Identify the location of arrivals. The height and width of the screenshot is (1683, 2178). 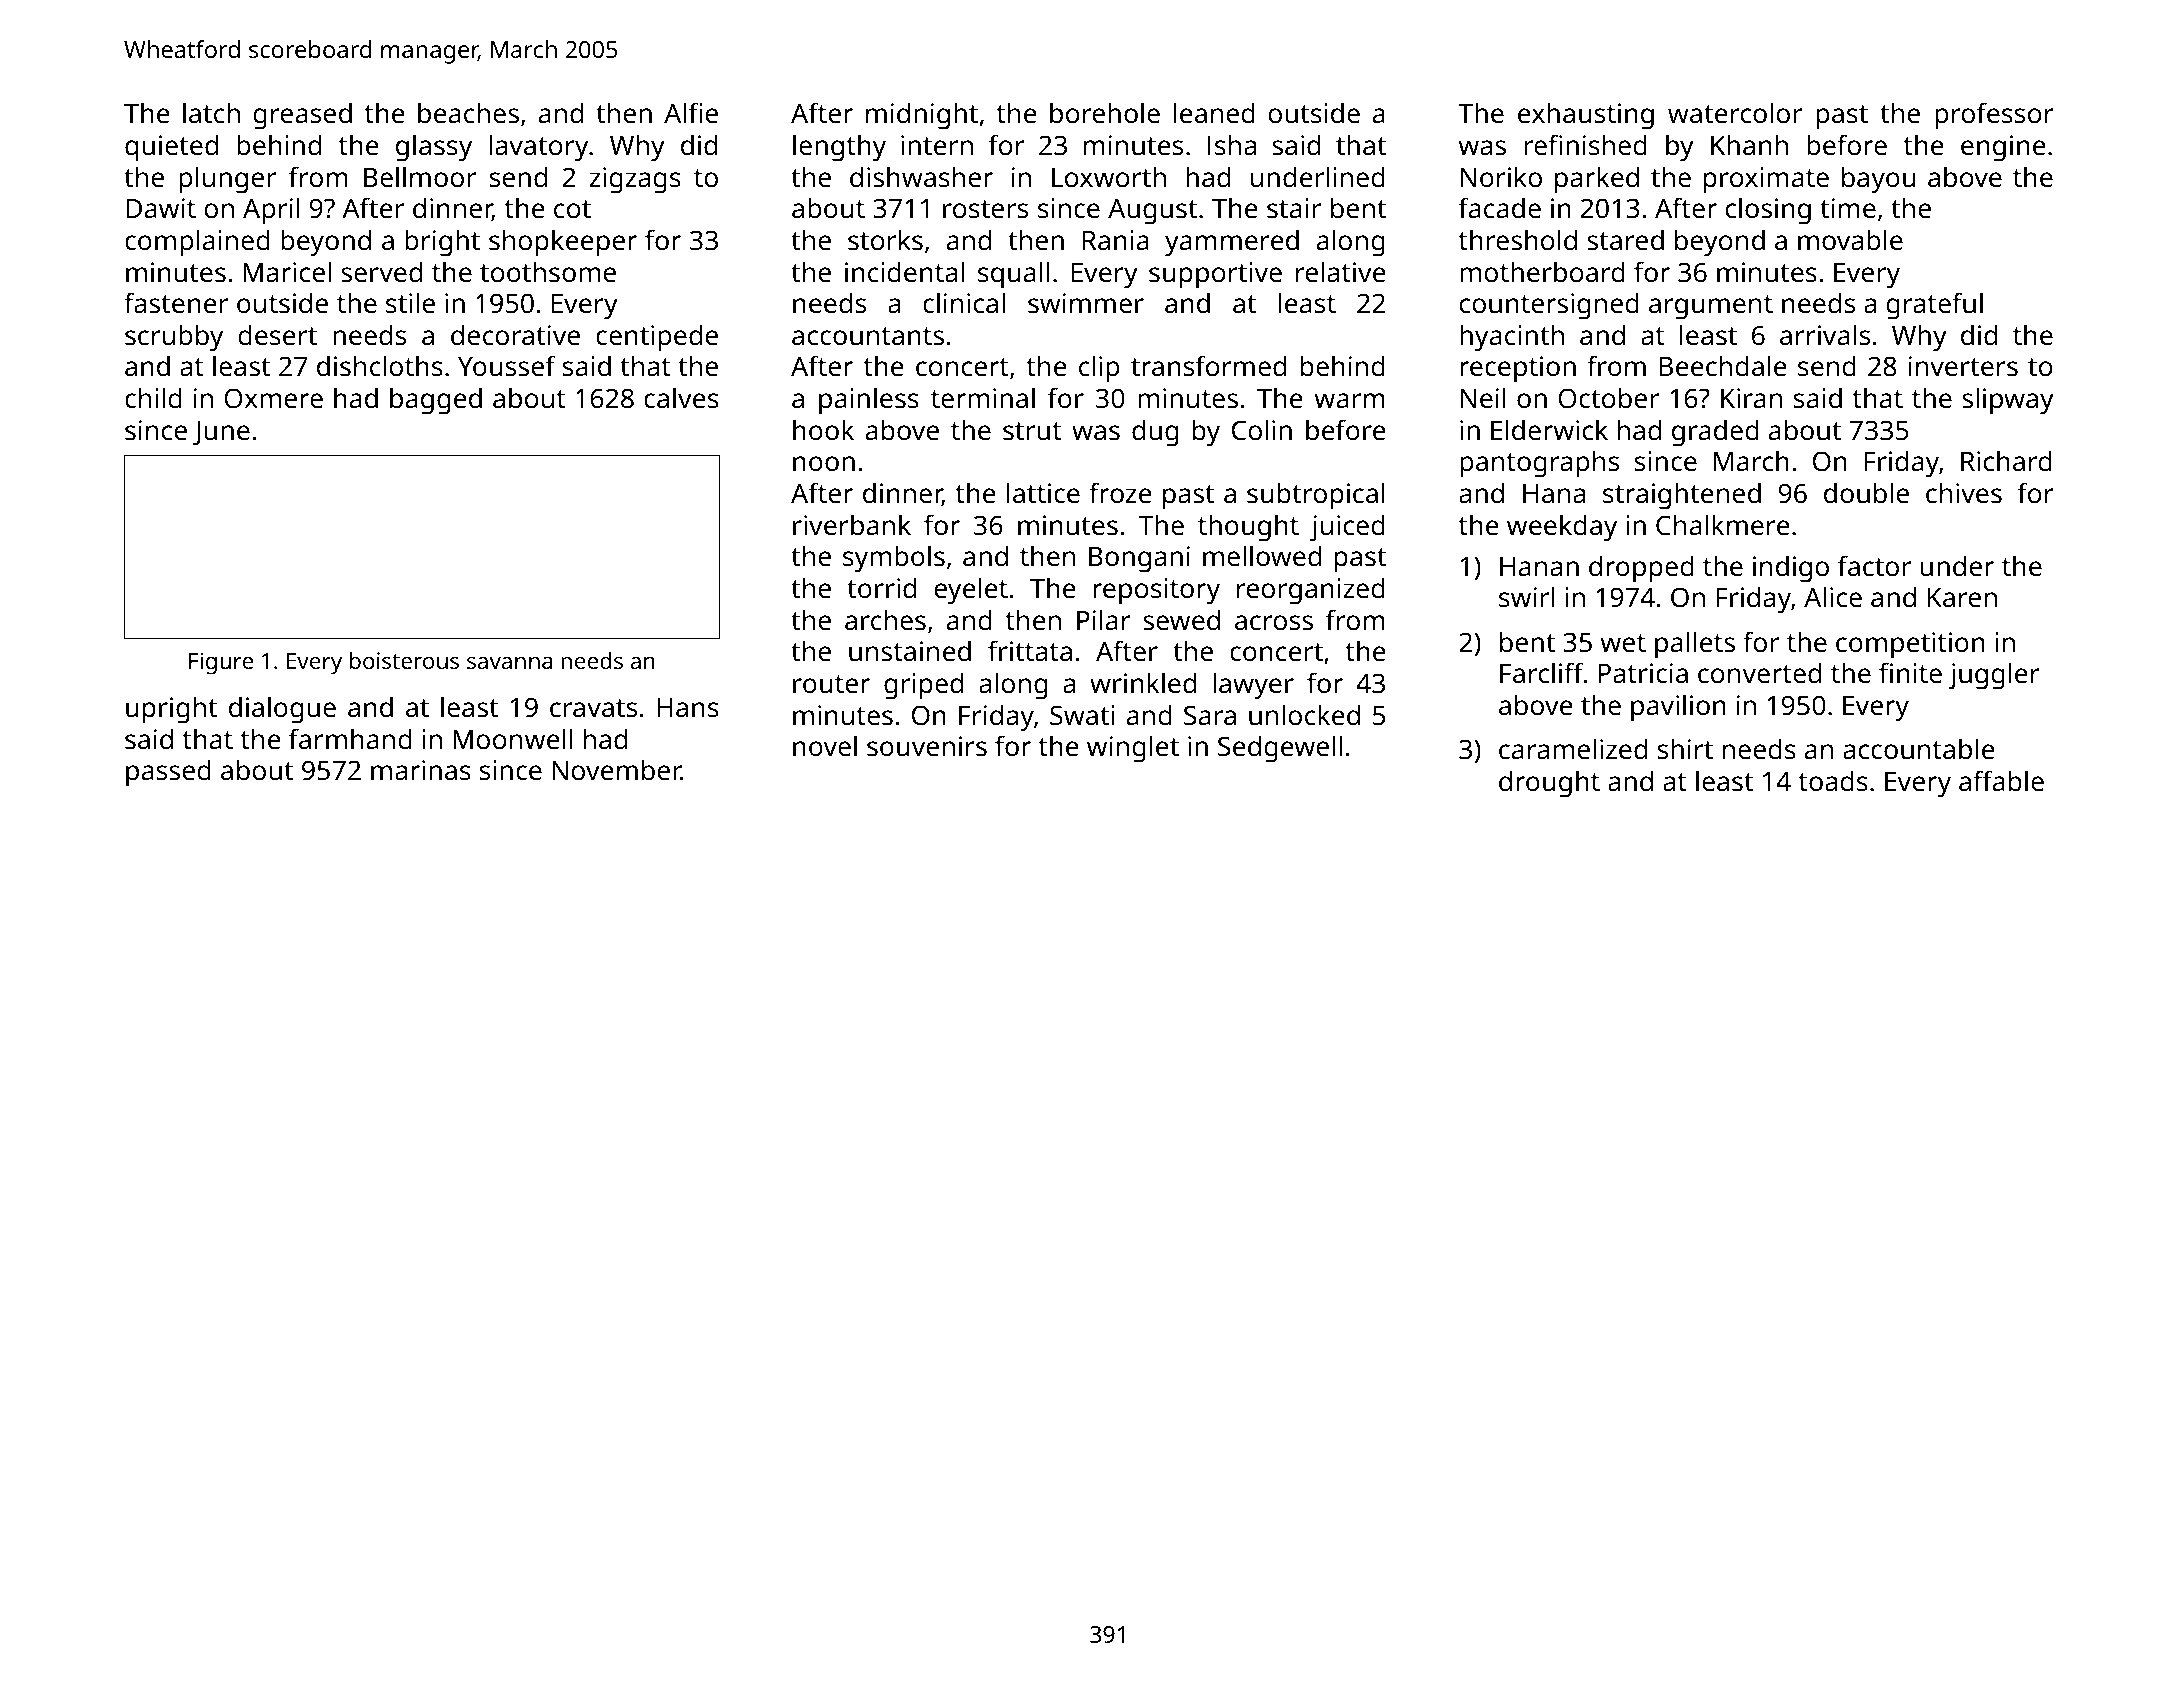
(1825, 335).
